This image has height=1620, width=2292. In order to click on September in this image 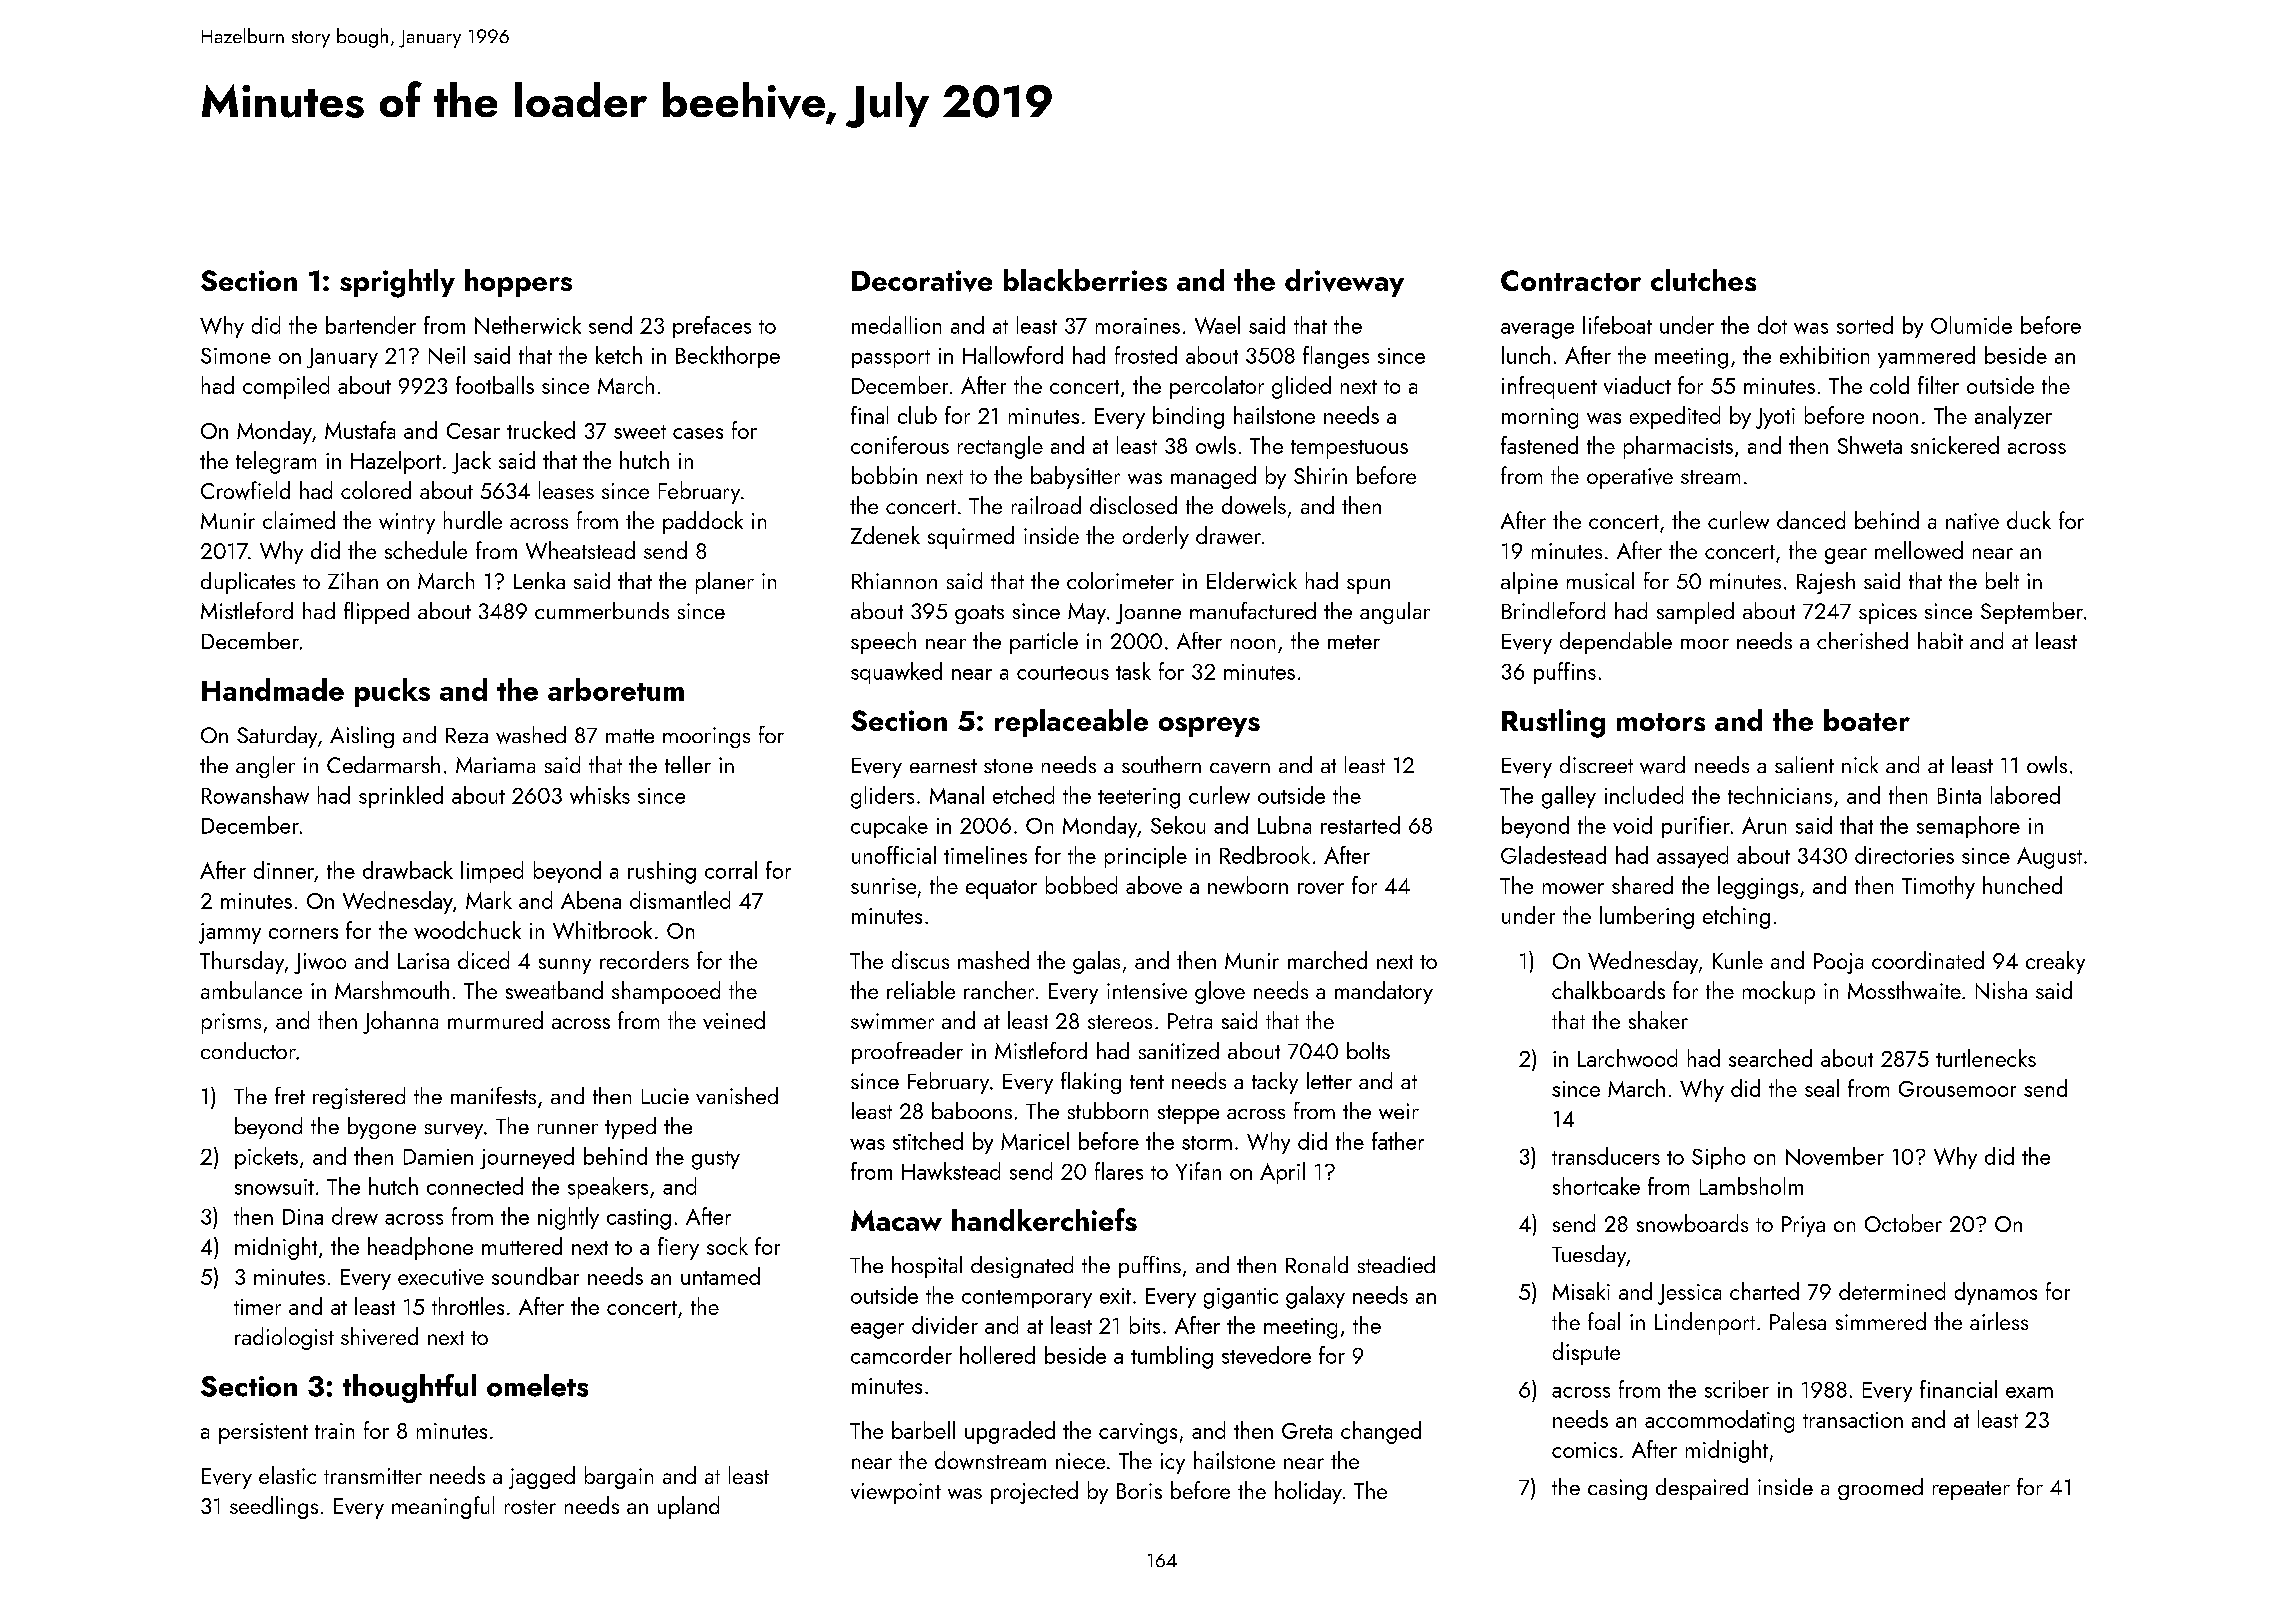, I will do `click(2032, 613)`.
